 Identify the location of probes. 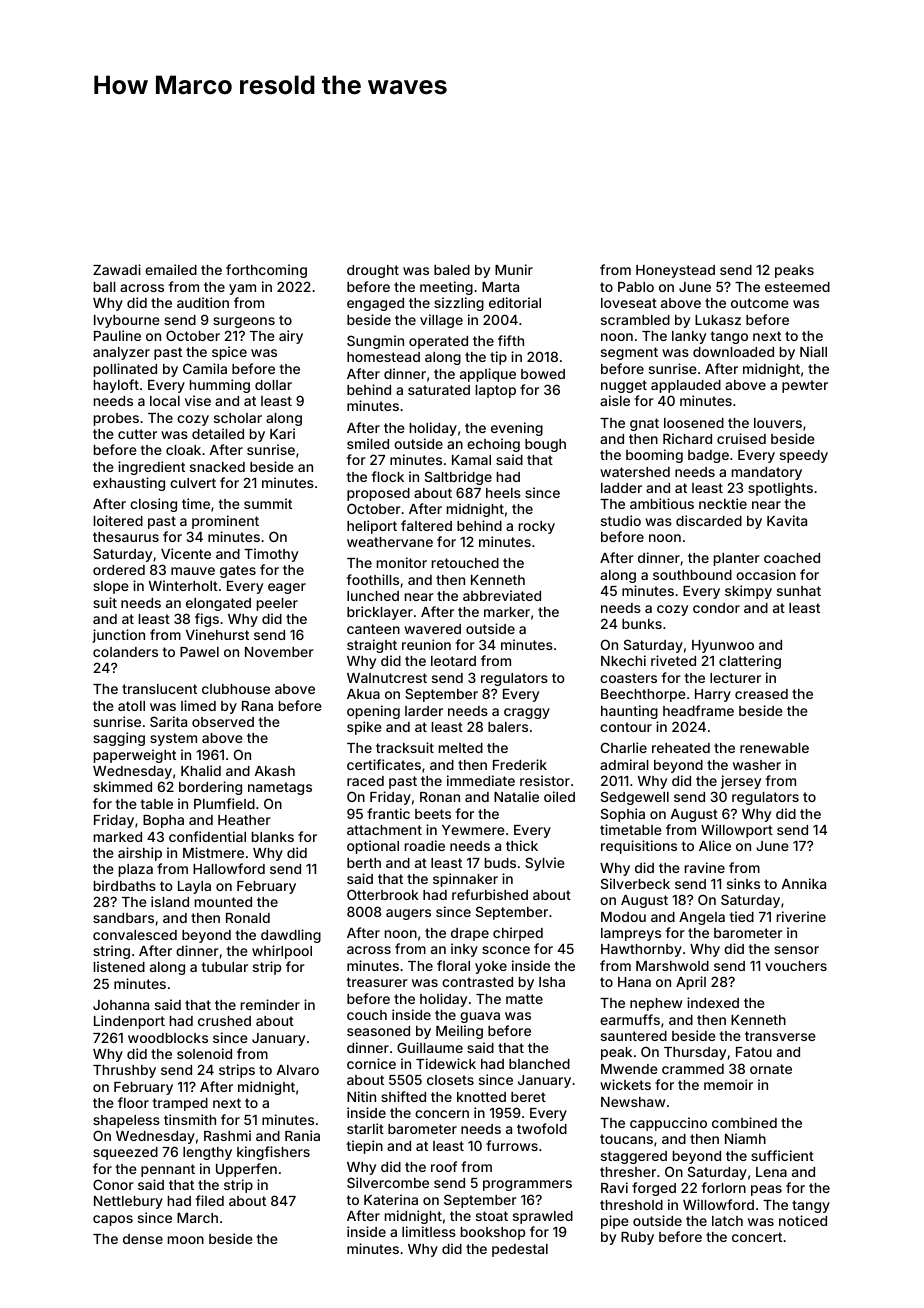
(116, 419).
